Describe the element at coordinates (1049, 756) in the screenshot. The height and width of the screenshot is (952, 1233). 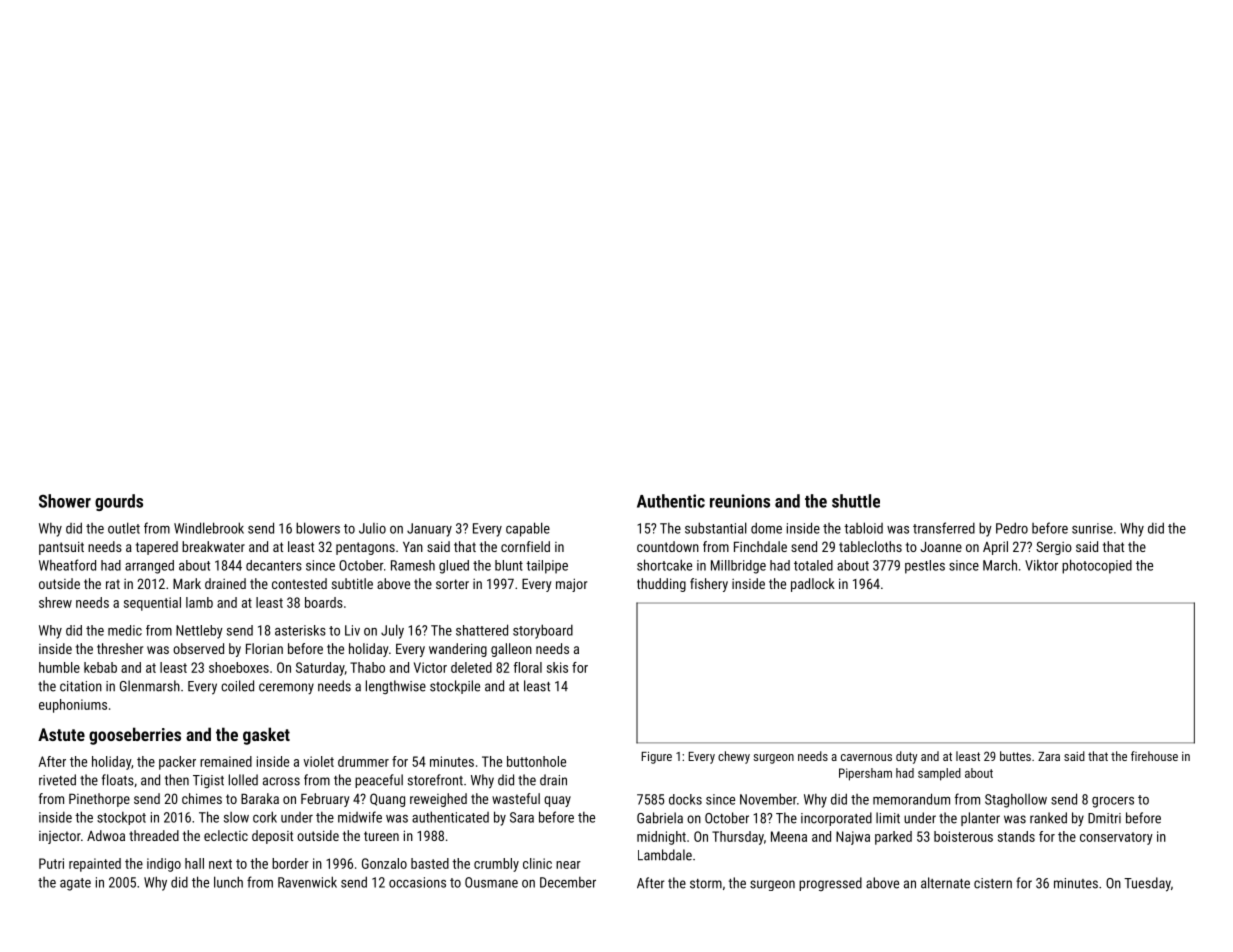
I see `Zara` at that location.
